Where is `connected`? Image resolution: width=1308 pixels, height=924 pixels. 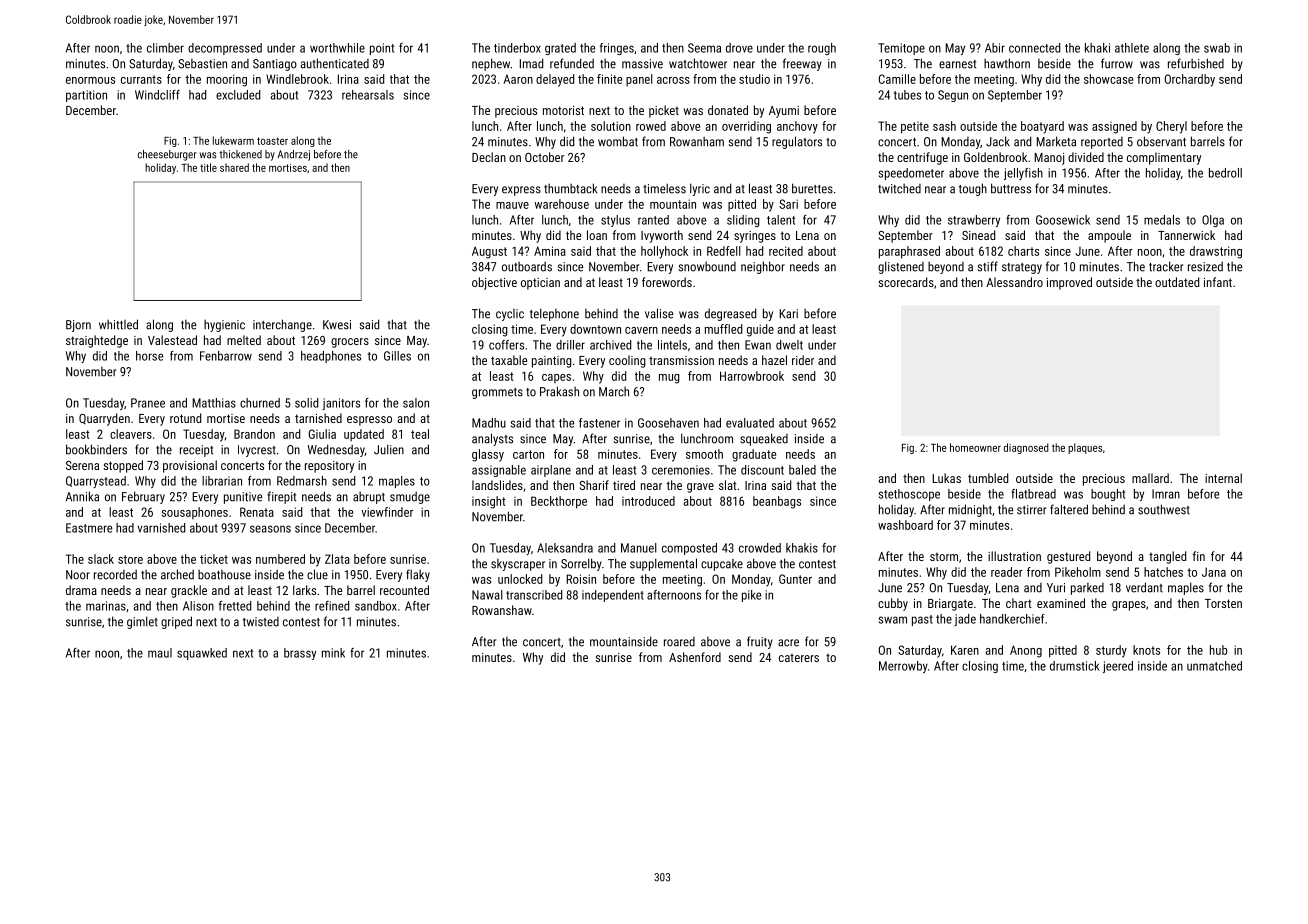
connected is located at coordinates (1034, 48).
